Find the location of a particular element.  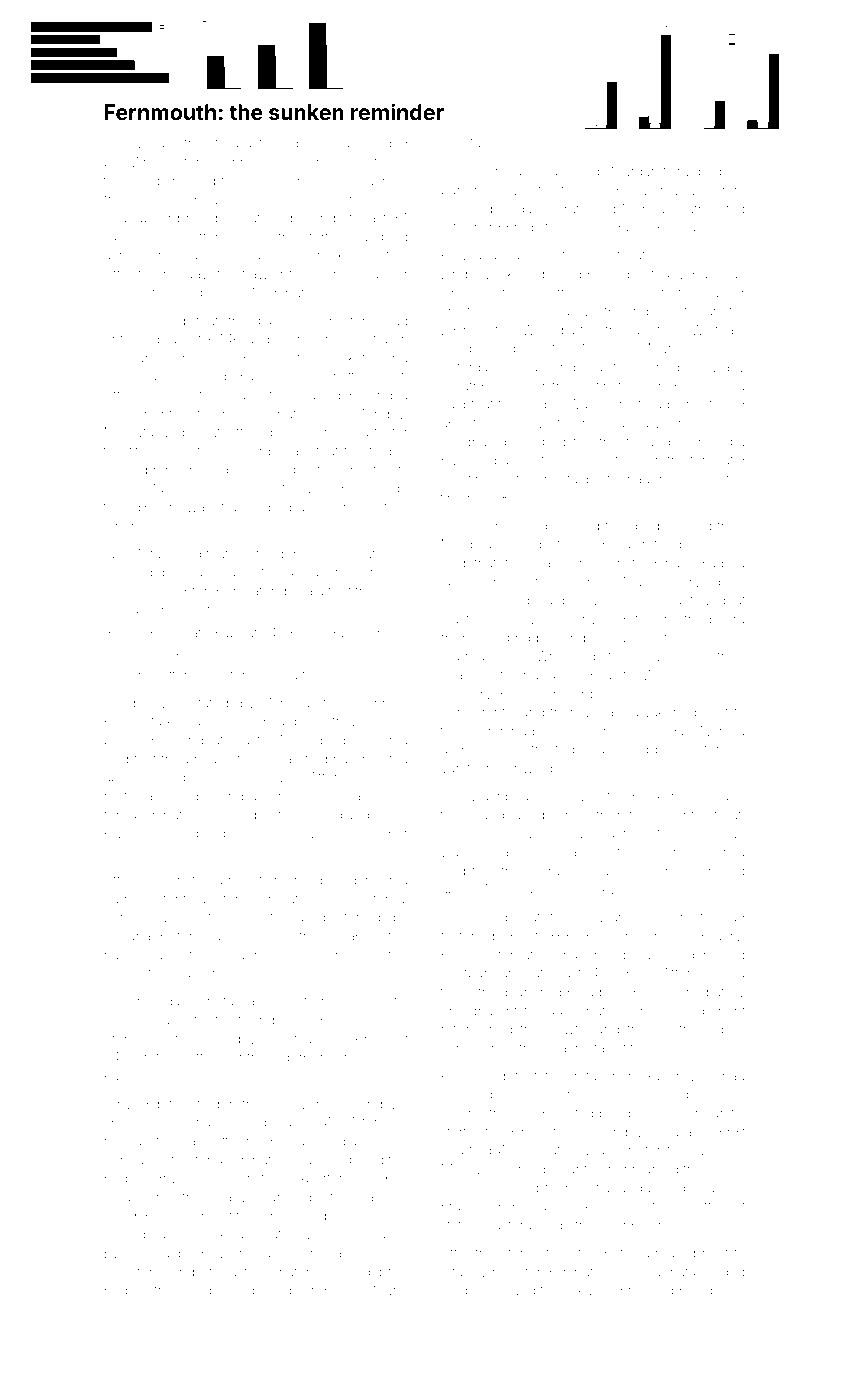

Wrenford is located at coordinates (345, 320).
